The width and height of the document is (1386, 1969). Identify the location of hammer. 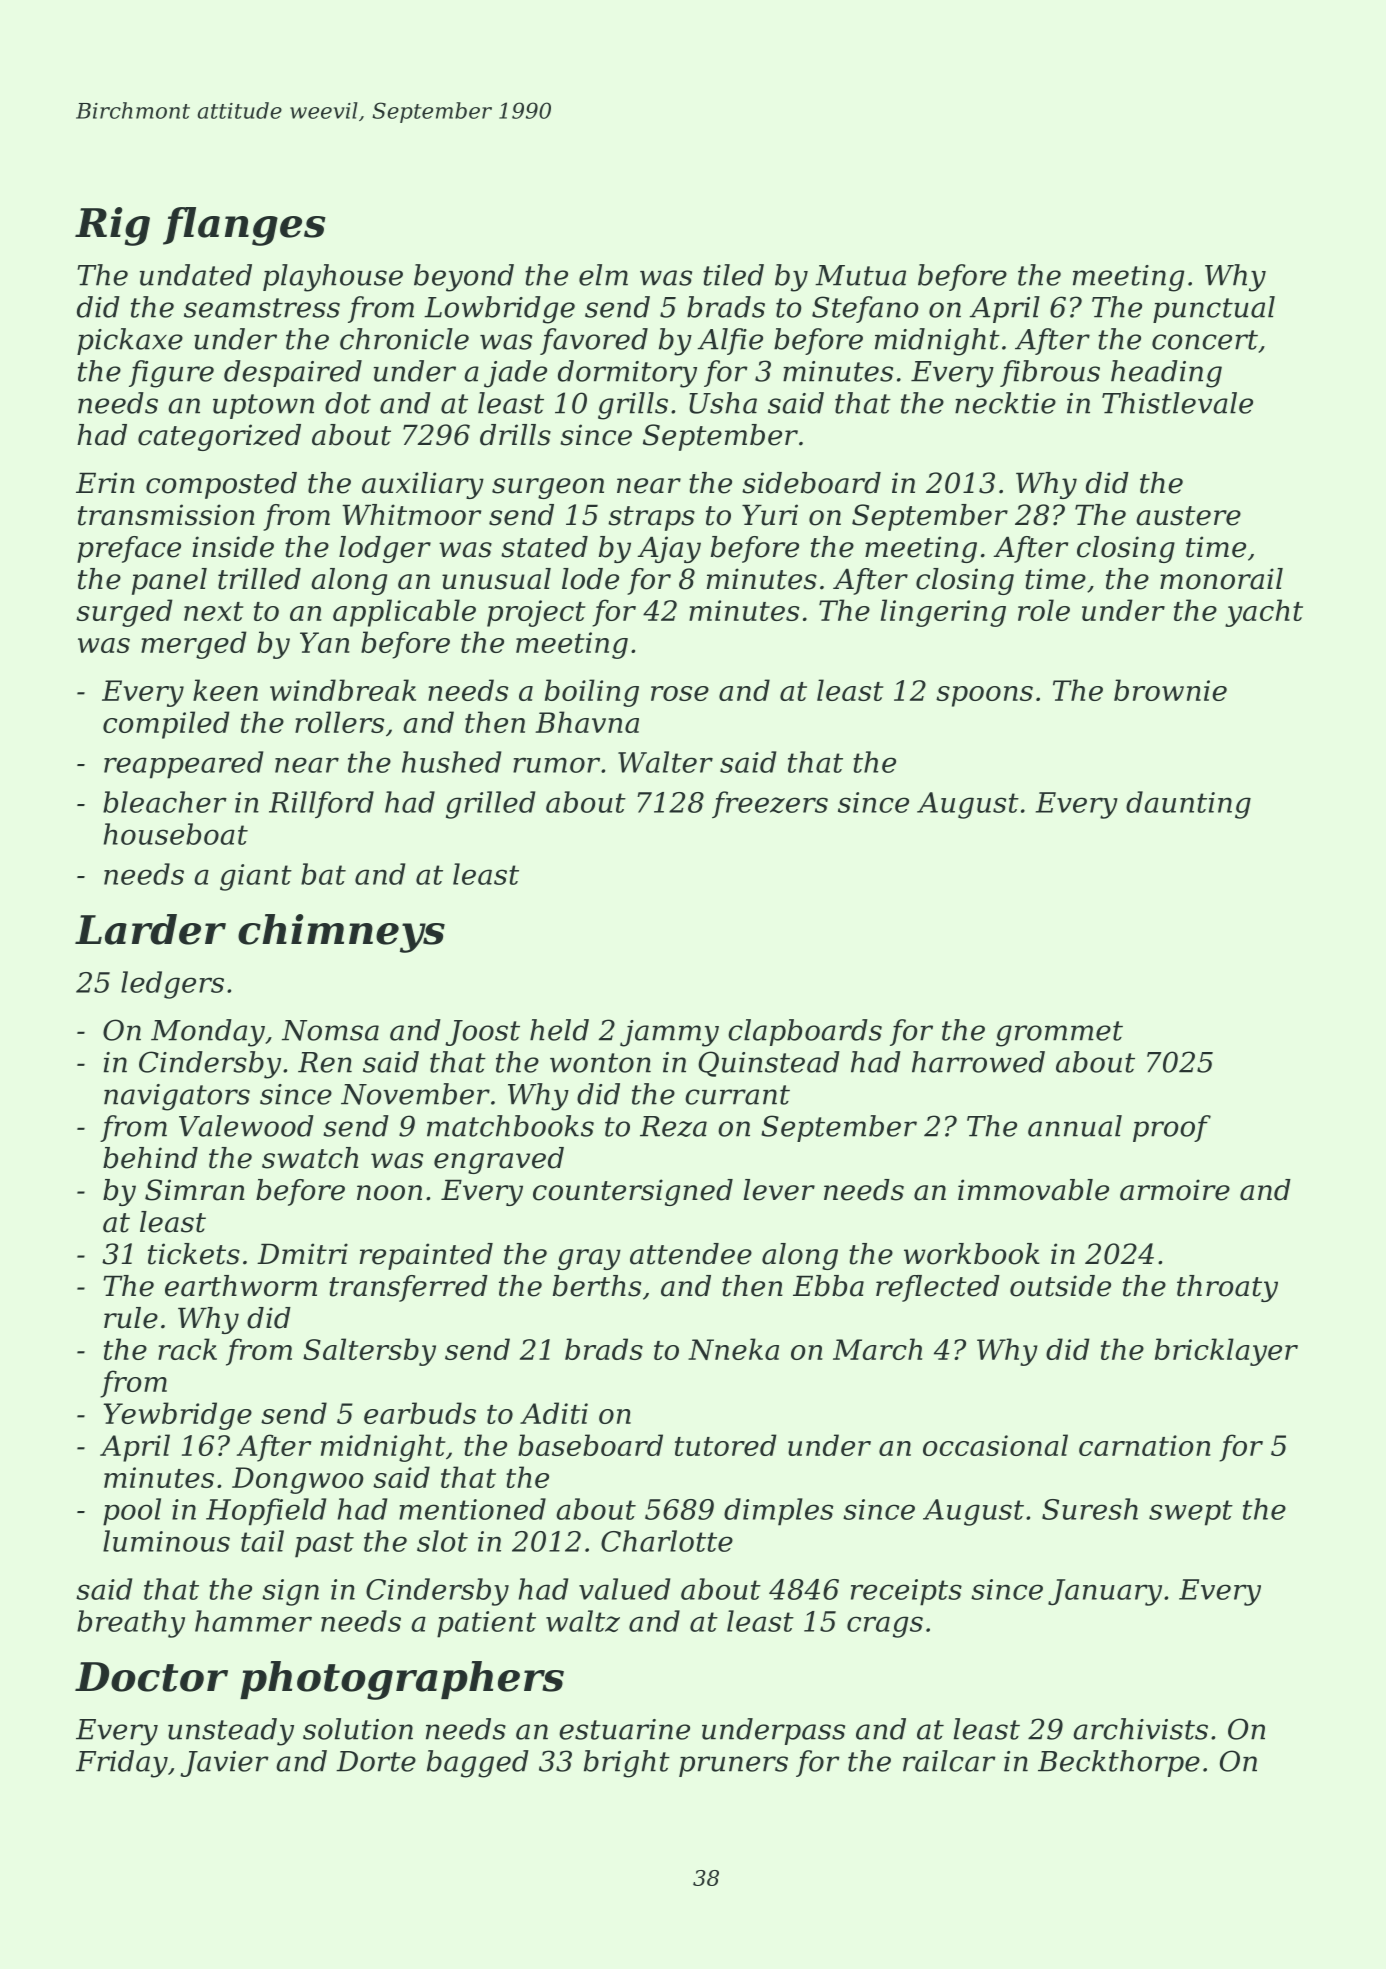
(253, 1621).
